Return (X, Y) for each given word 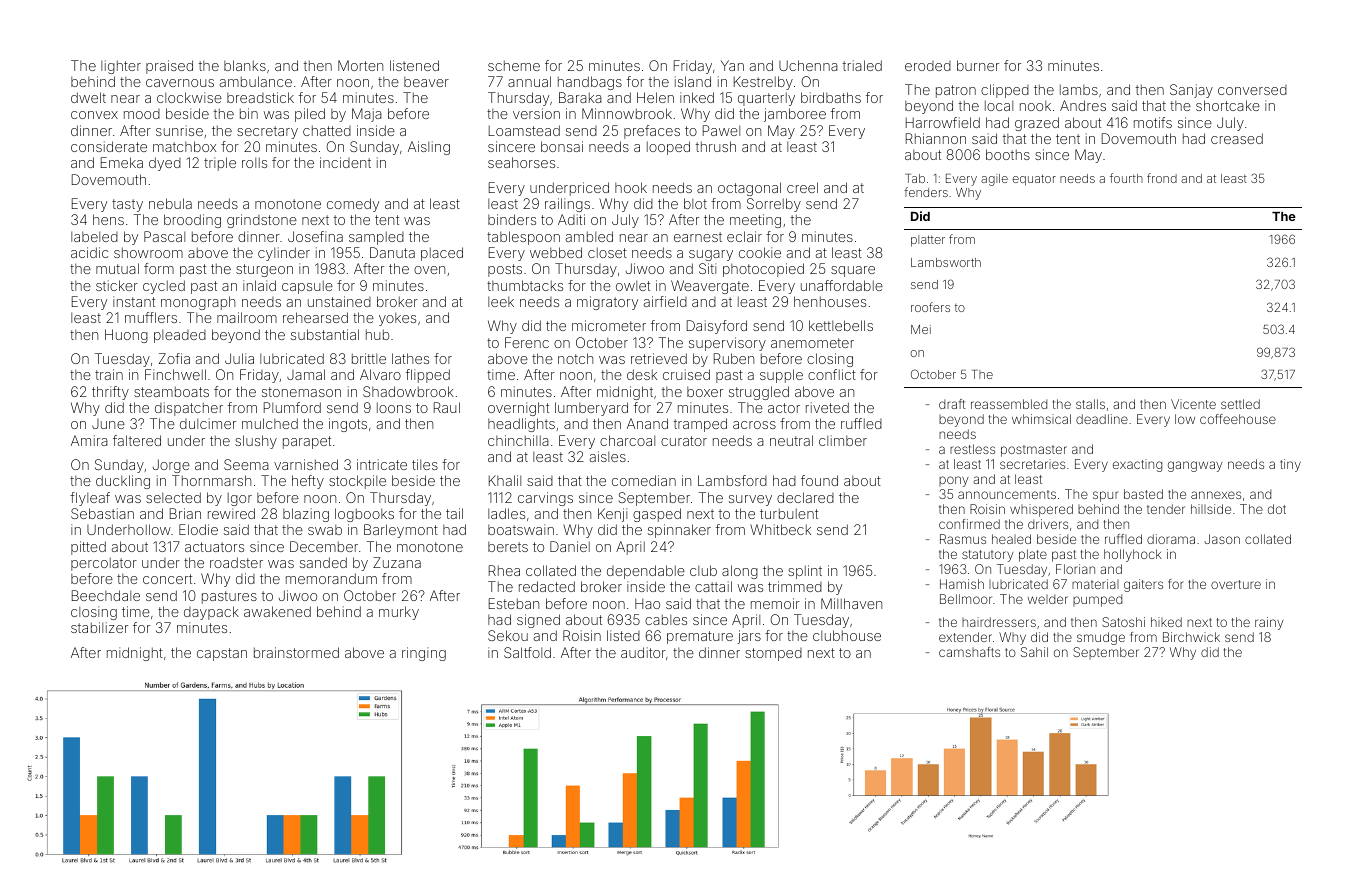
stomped (773, 654)
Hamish (962, 584)
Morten (360, 65)
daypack (211, 613)
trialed (862, 65)
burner (978, 65)
